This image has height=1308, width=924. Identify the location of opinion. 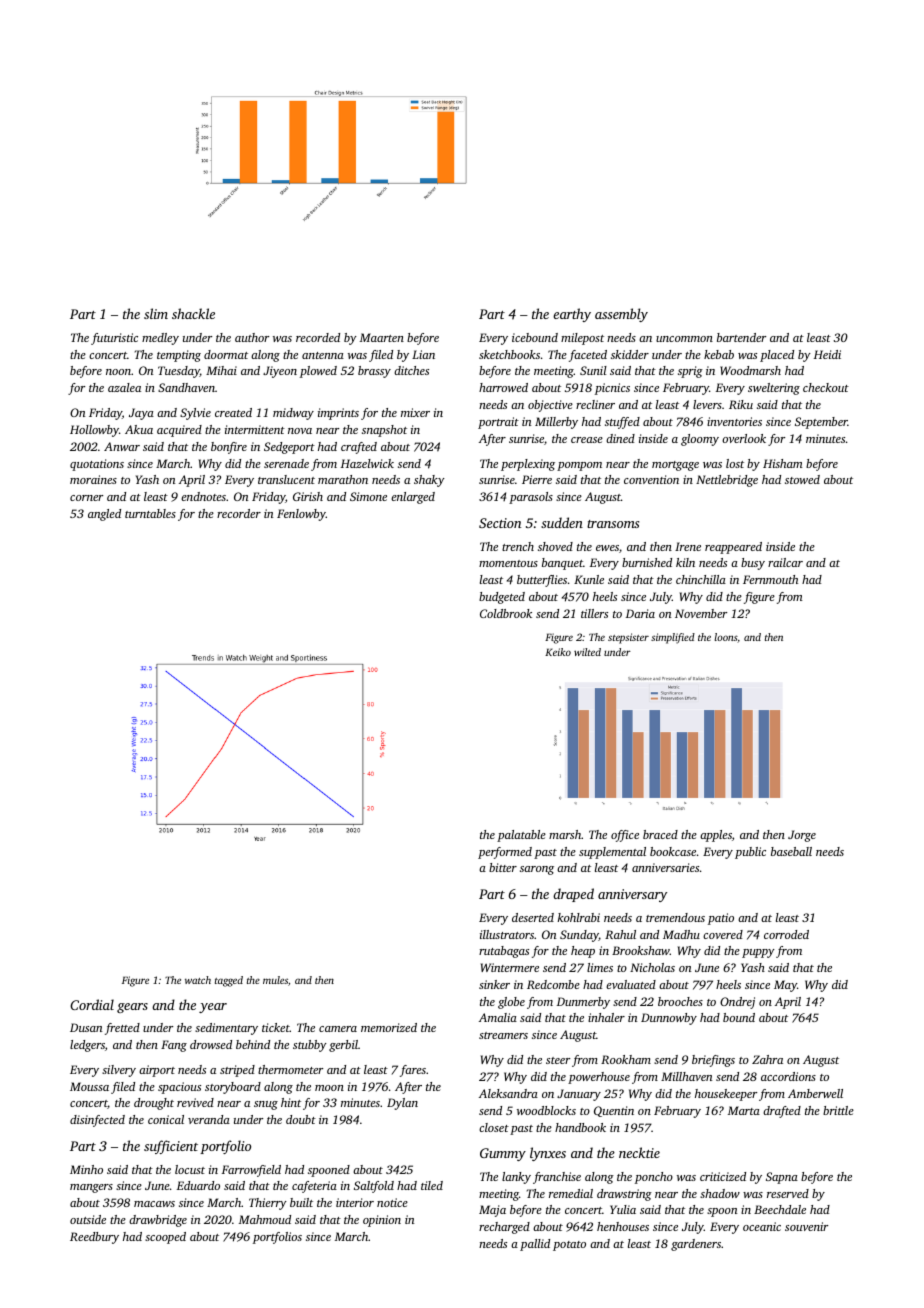
(382, 1221).
